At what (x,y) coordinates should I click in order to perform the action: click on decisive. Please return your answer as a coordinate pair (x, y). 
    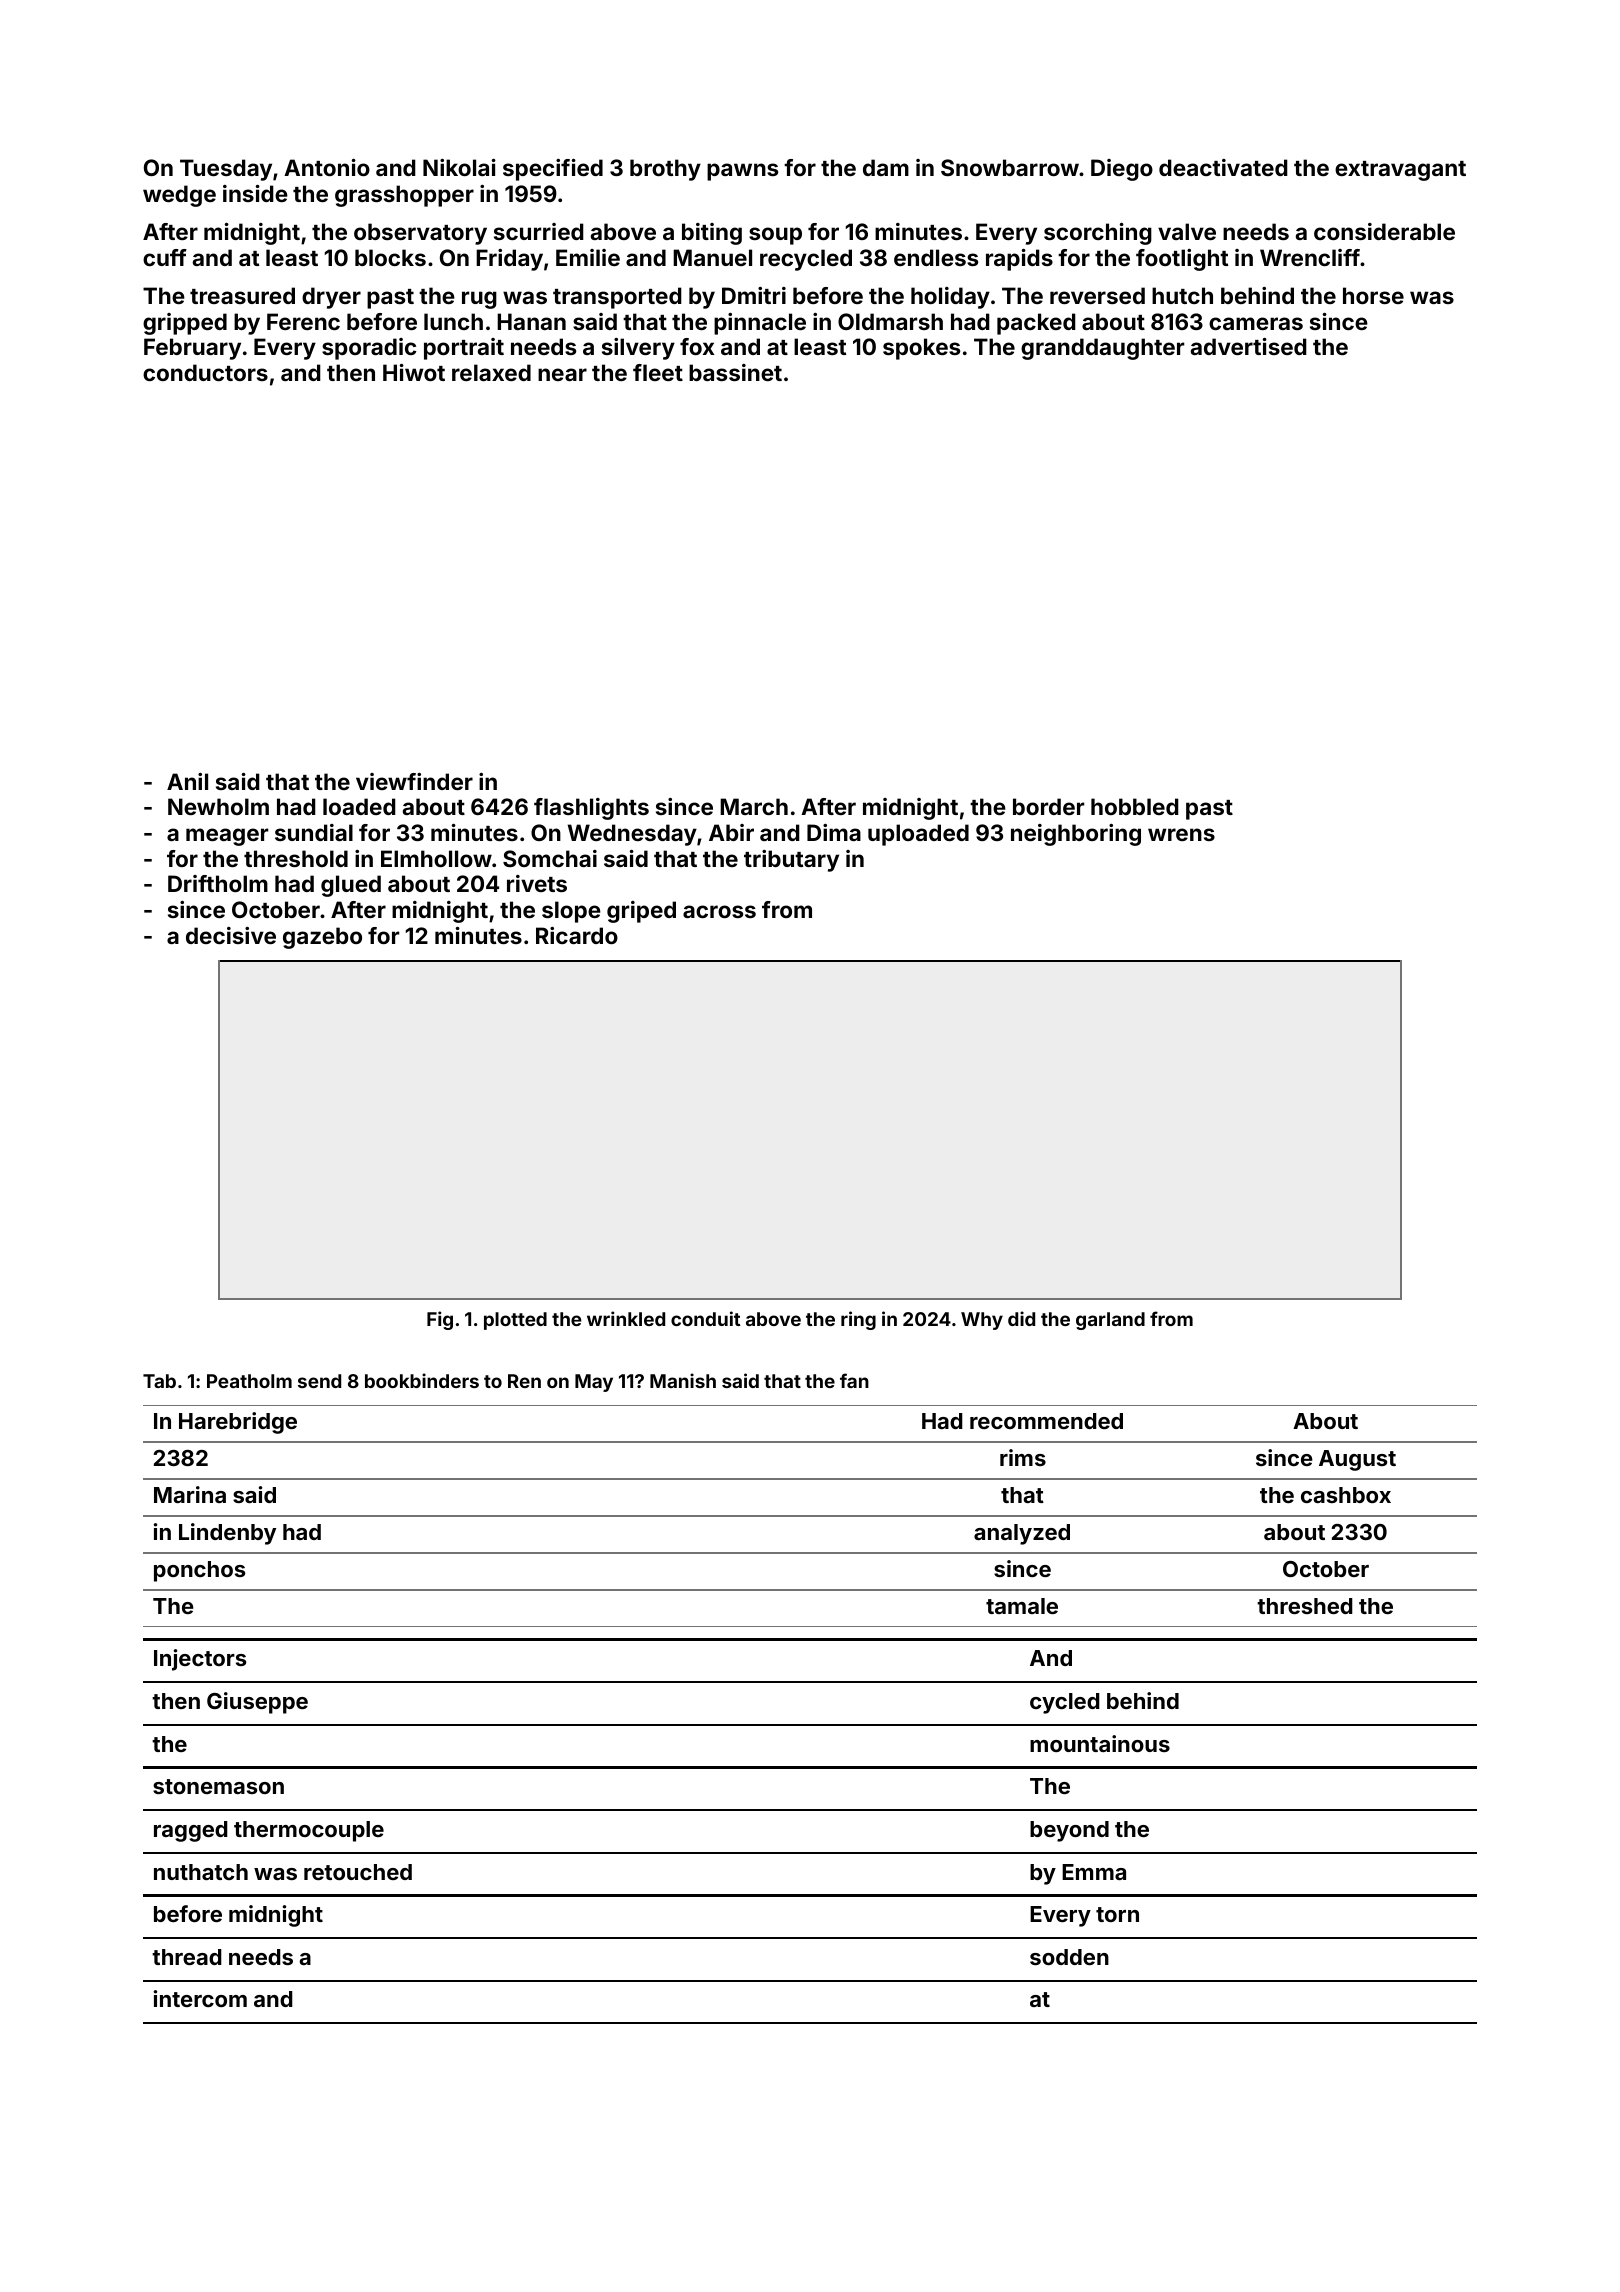
    Looking at the image, I should click on (231, 935).
